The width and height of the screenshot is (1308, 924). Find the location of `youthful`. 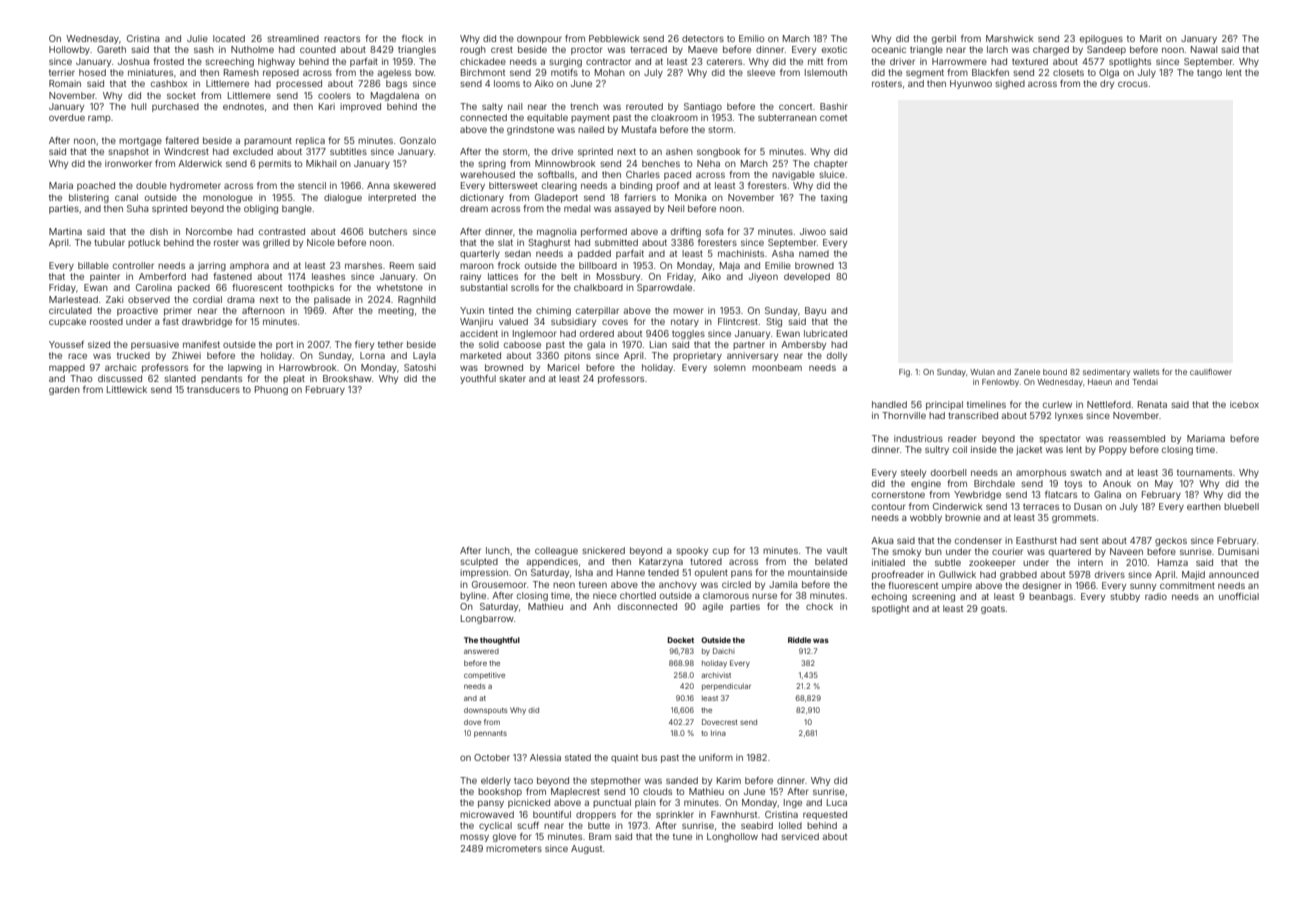

youthful is located at coordinates (478, 379).
